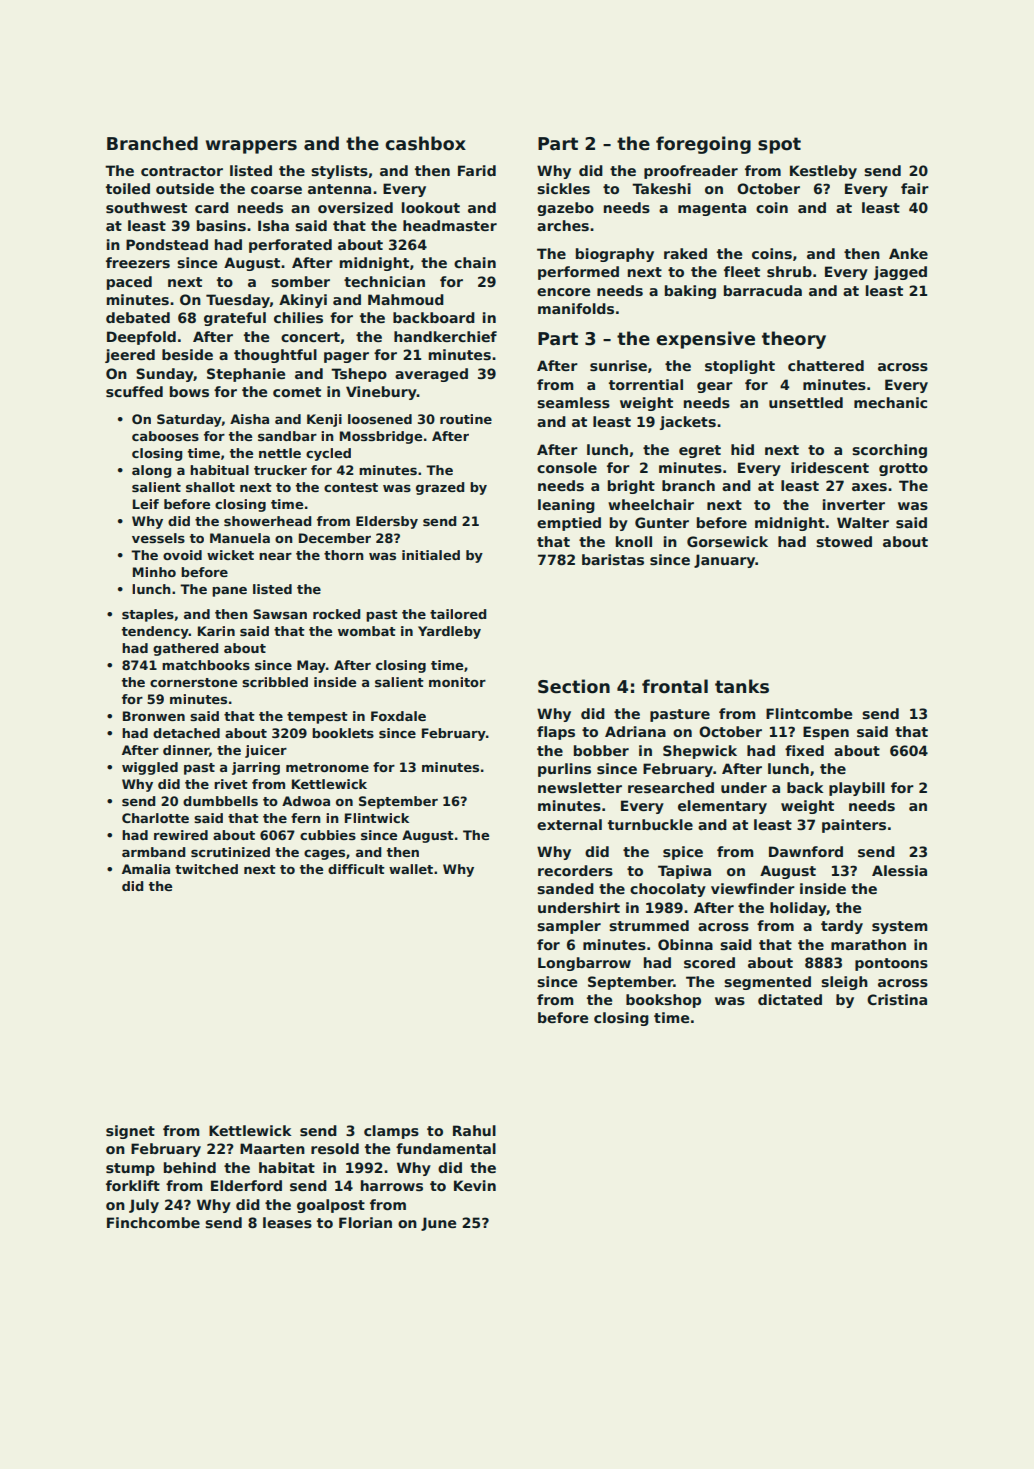 This screenshot has height=1469, width=1034. Describe the element at coordinates (740, 367) in the screenshot. I see `stoplight` at that location.
